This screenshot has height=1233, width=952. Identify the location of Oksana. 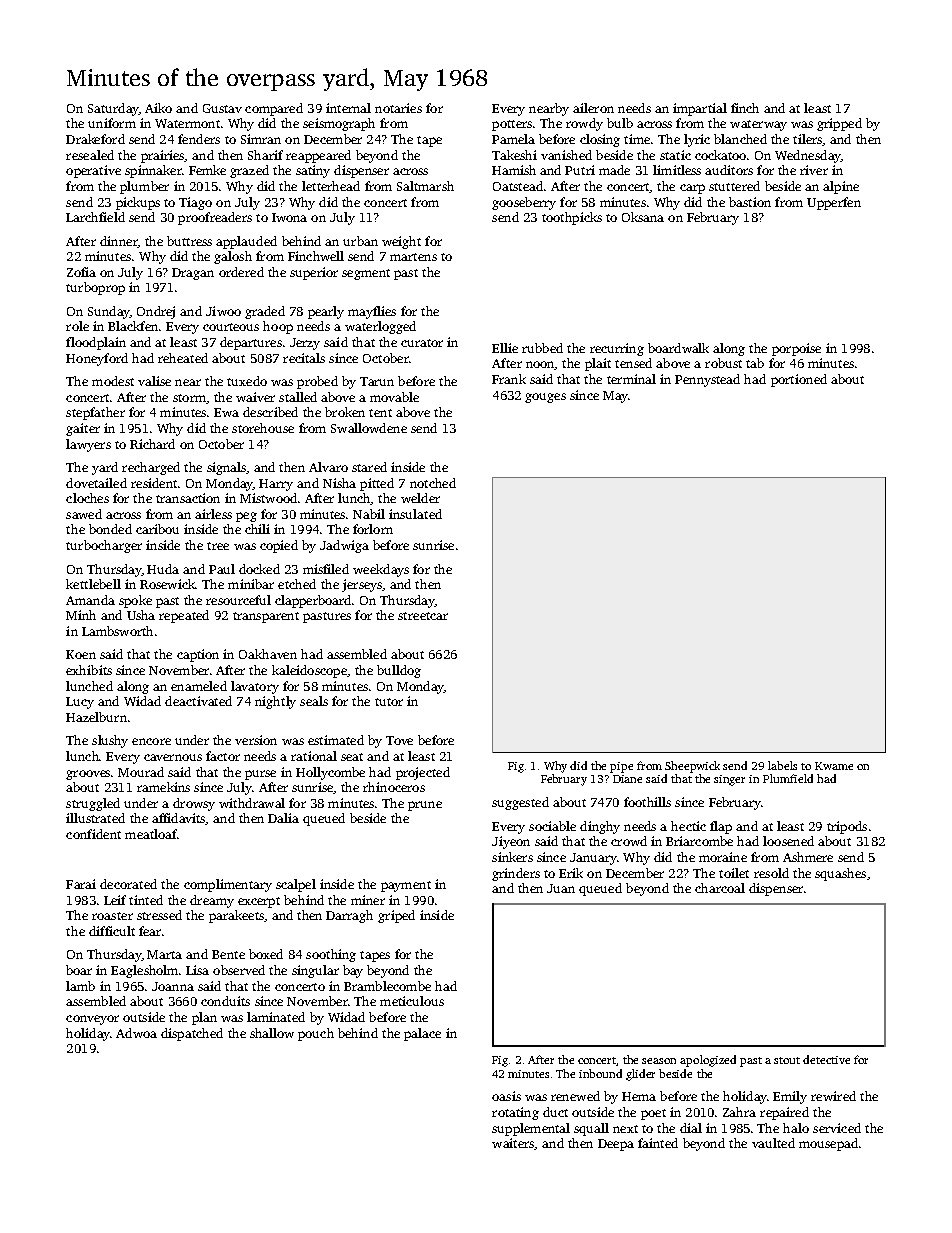
(643, 217).
